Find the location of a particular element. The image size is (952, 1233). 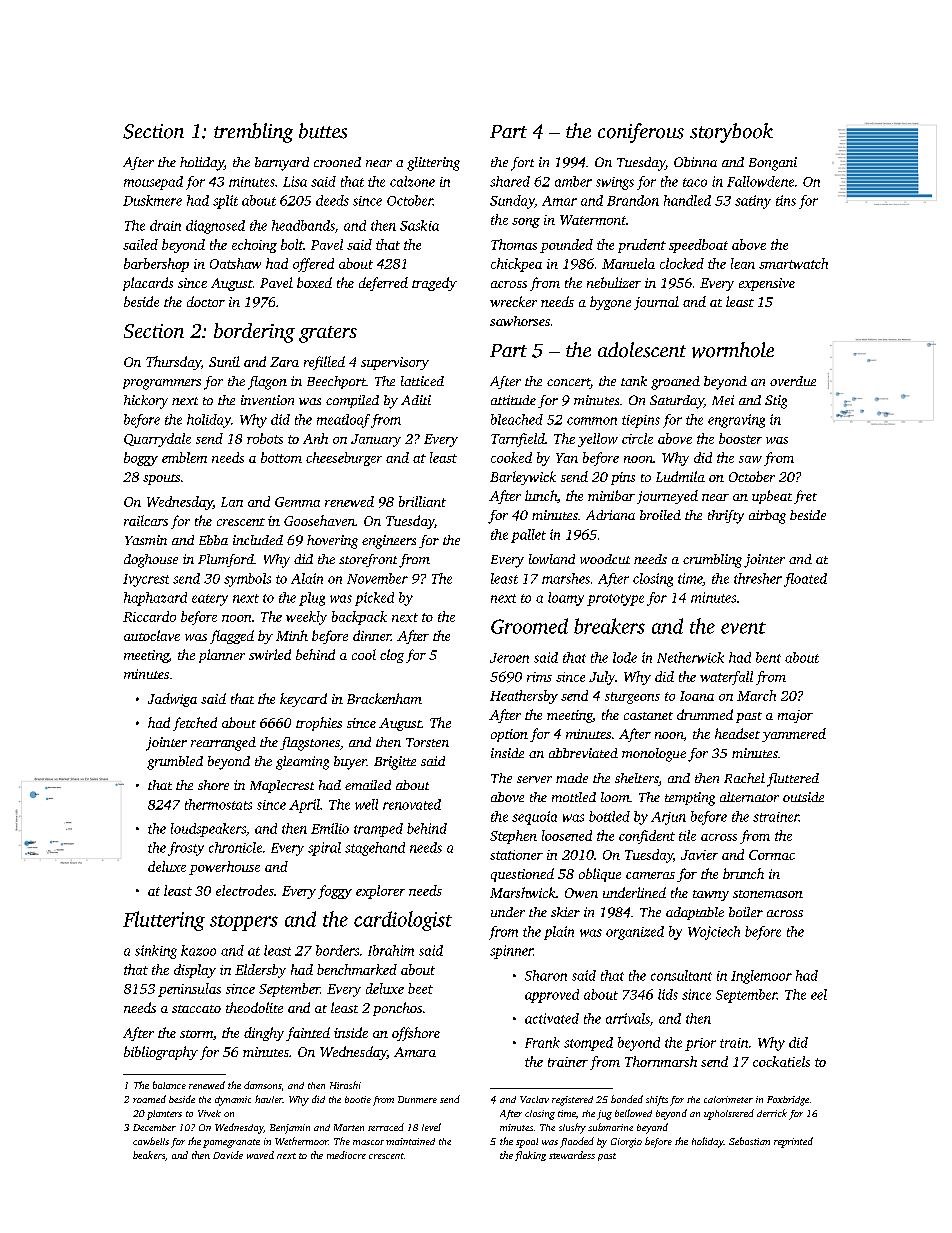

grumbled is located at coordinates (175, 763).
